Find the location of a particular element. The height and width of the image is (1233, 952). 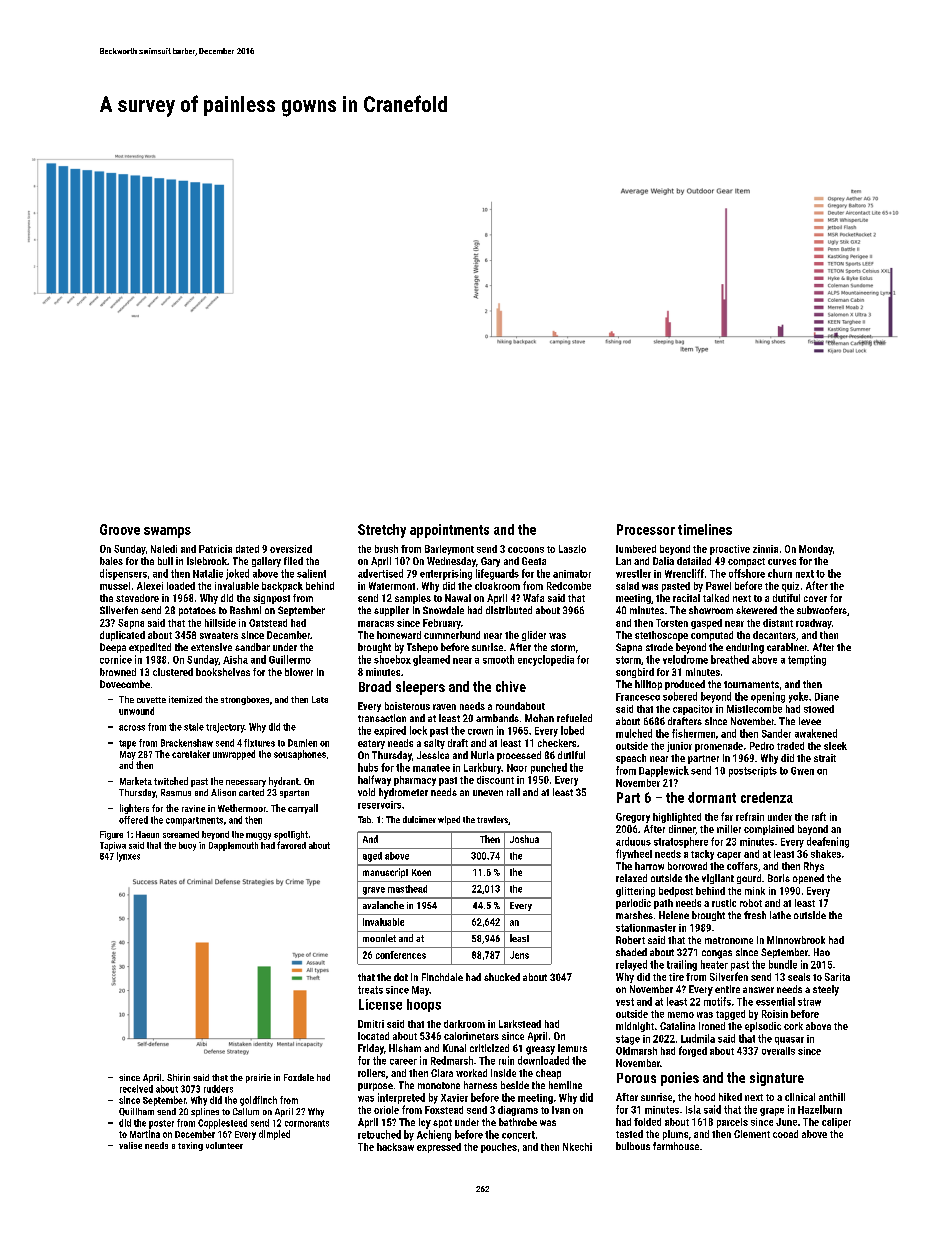

unwrapped is located at coordinates (234, 755).
